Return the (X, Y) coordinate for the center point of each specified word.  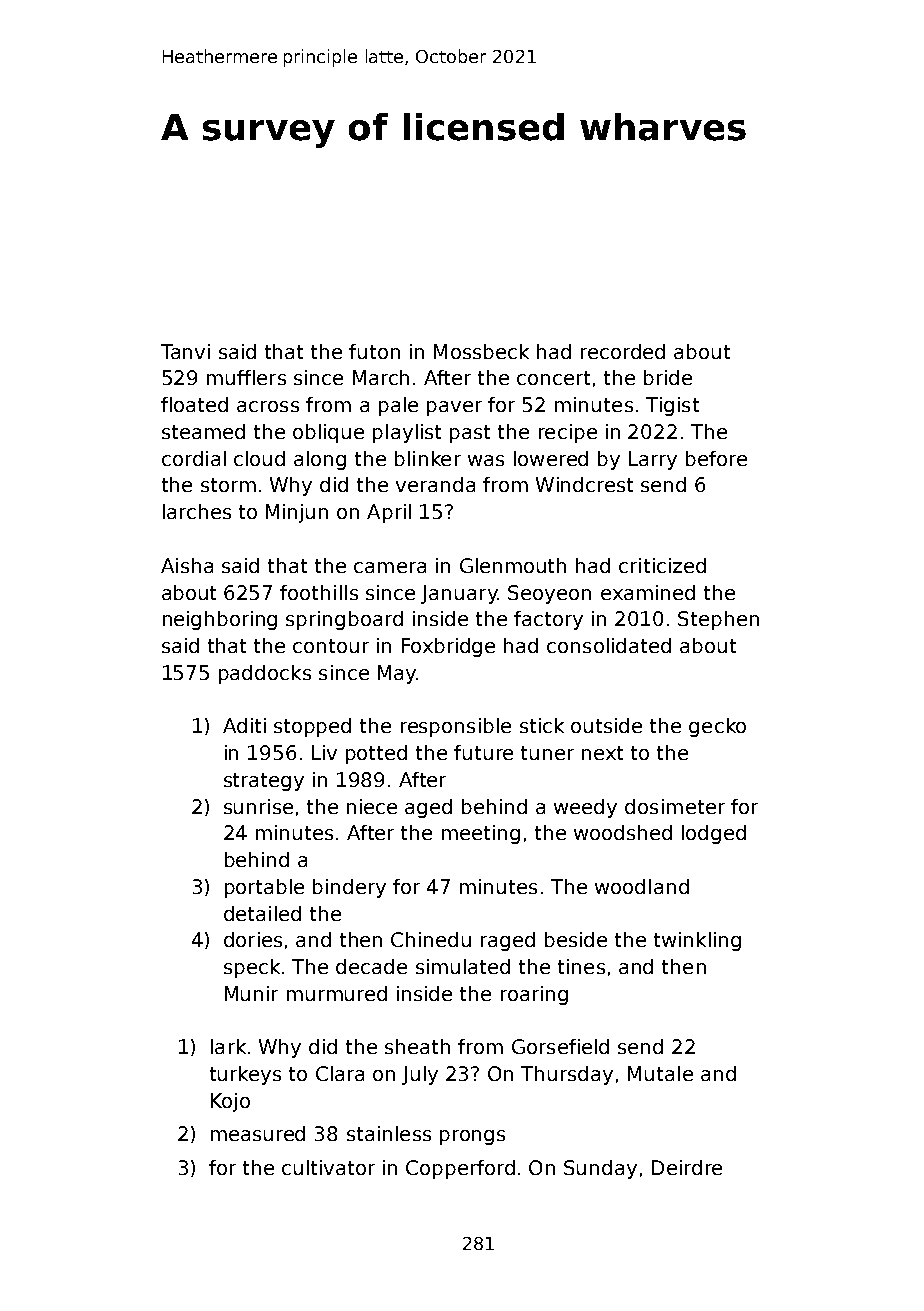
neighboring (220, 620)
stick (542, 725)
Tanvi (185, 351)
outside (606, 725)
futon (374, 351)
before (716, 458)
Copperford (460, 1169)
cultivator (328, 1167)
